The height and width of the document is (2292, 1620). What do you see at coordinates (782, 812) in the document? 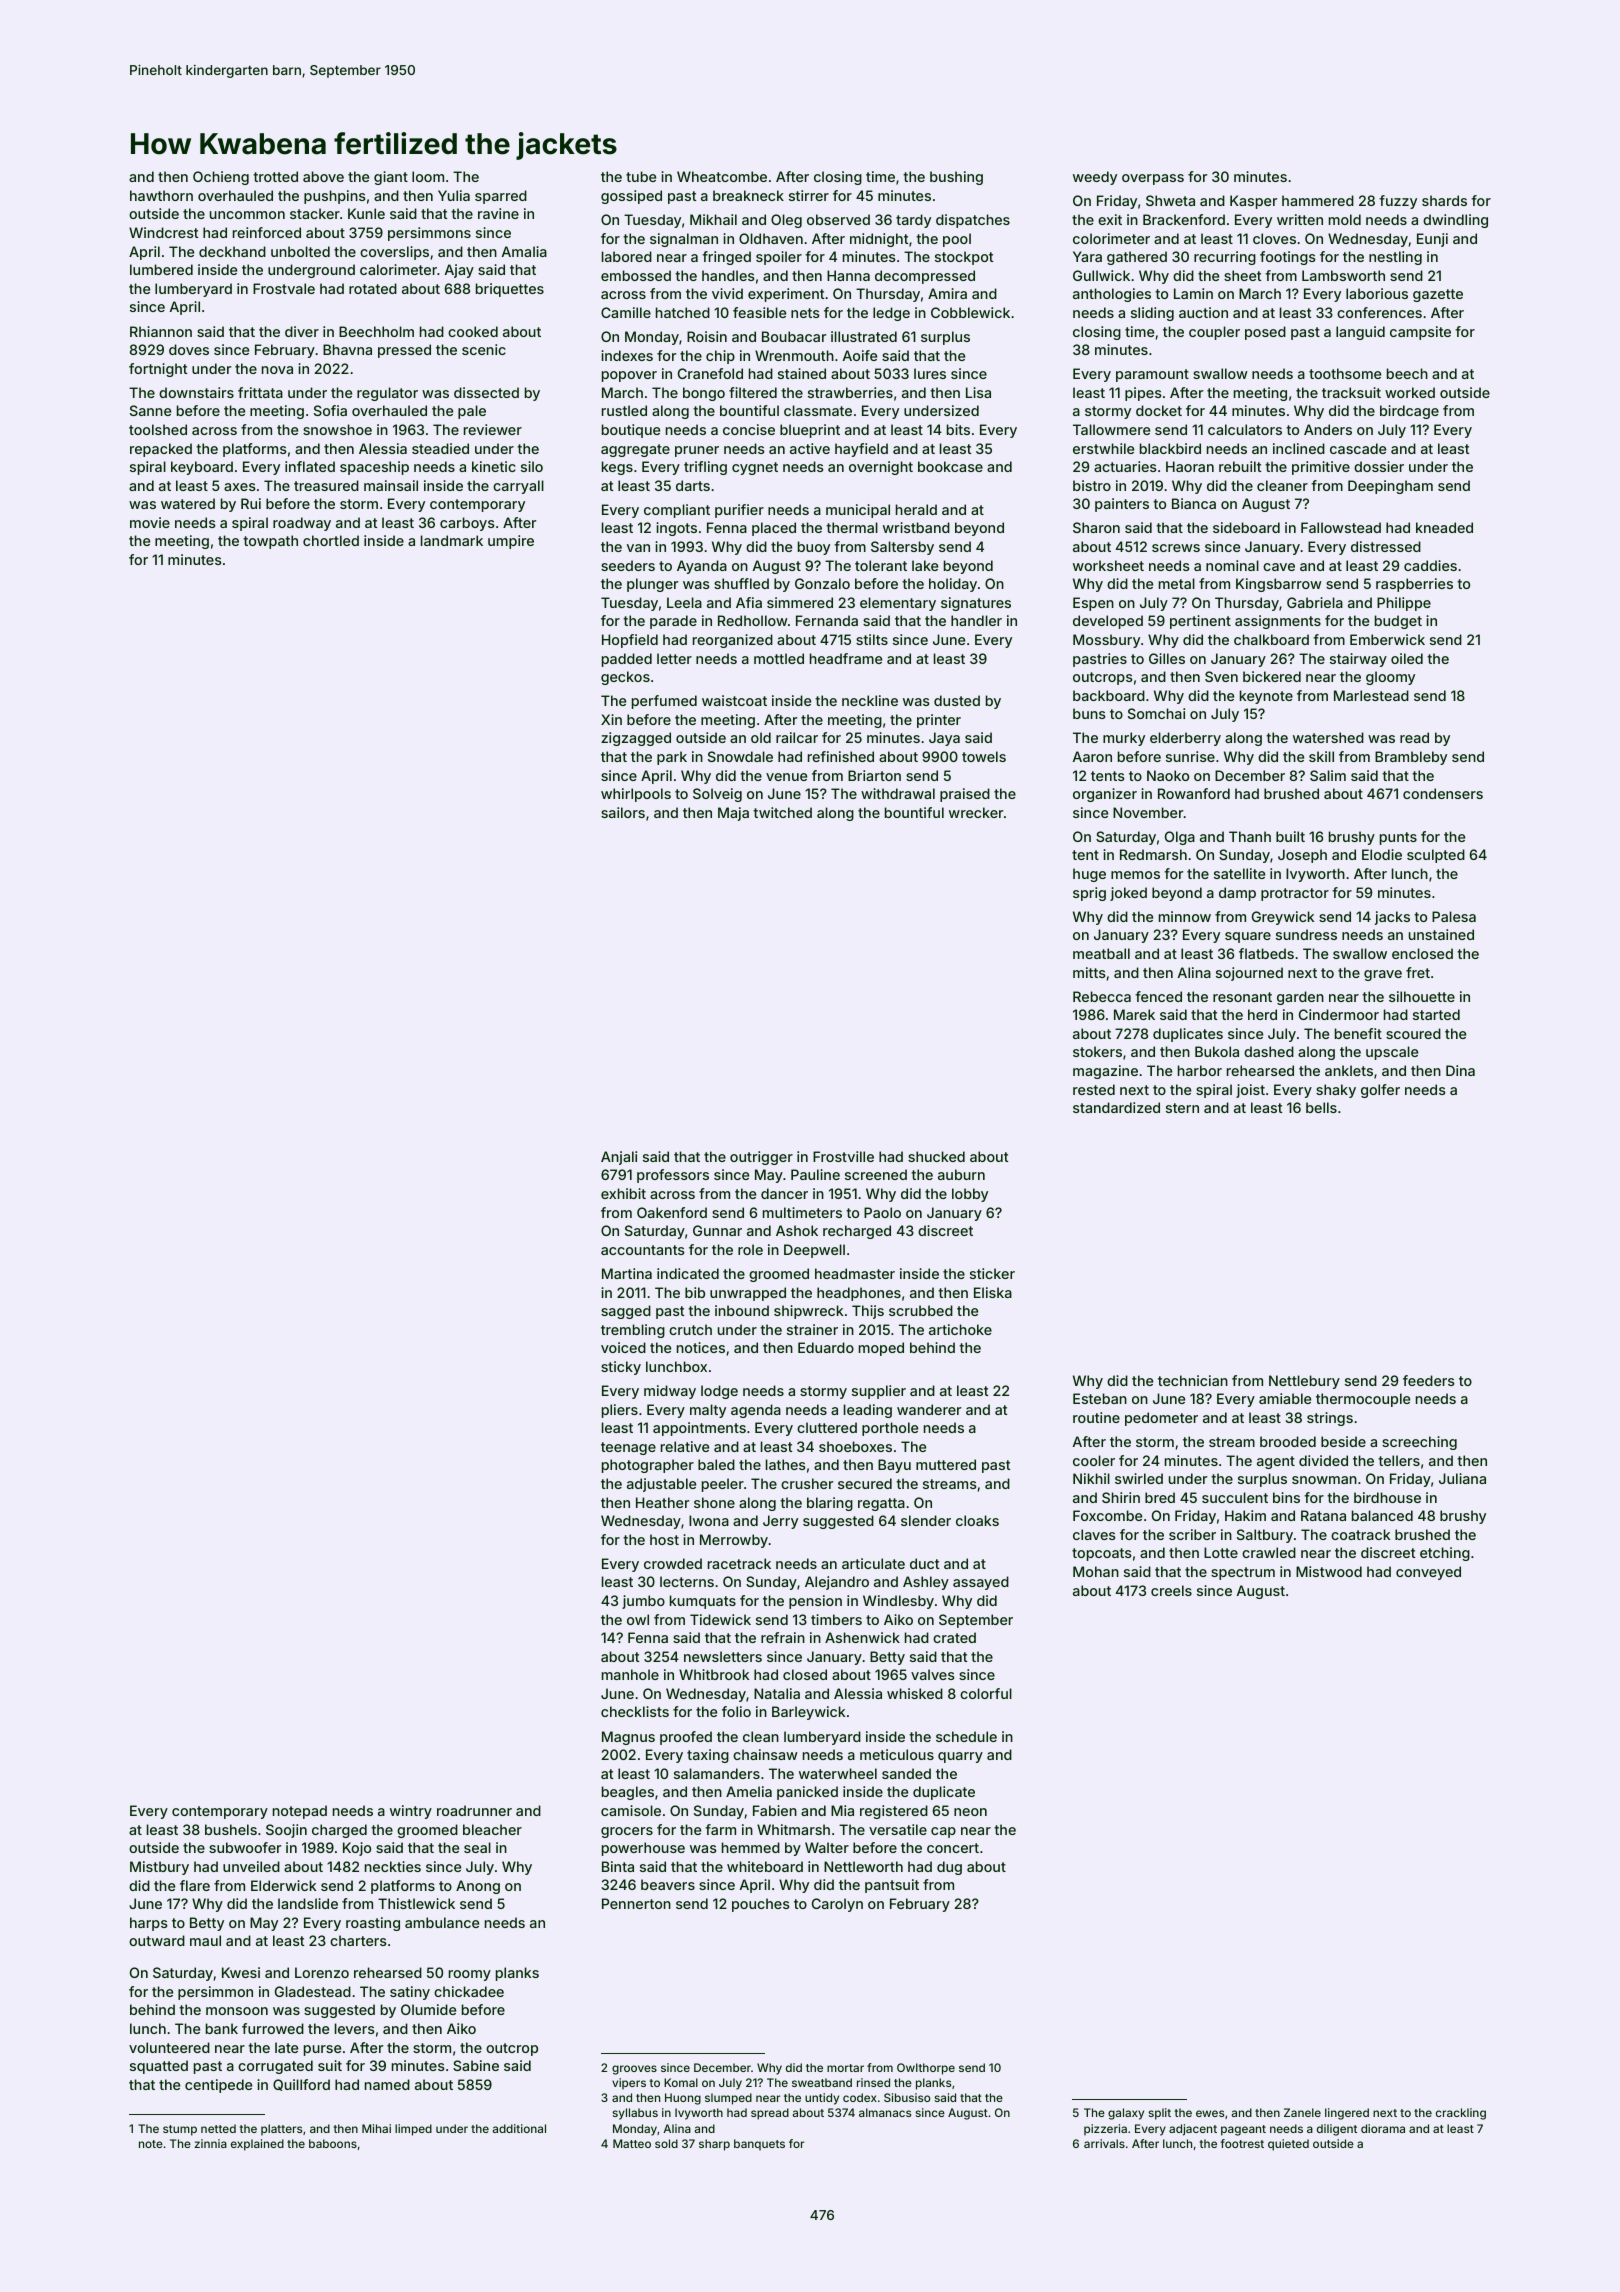
I see `twitched` at bounding box center [782, 812].
